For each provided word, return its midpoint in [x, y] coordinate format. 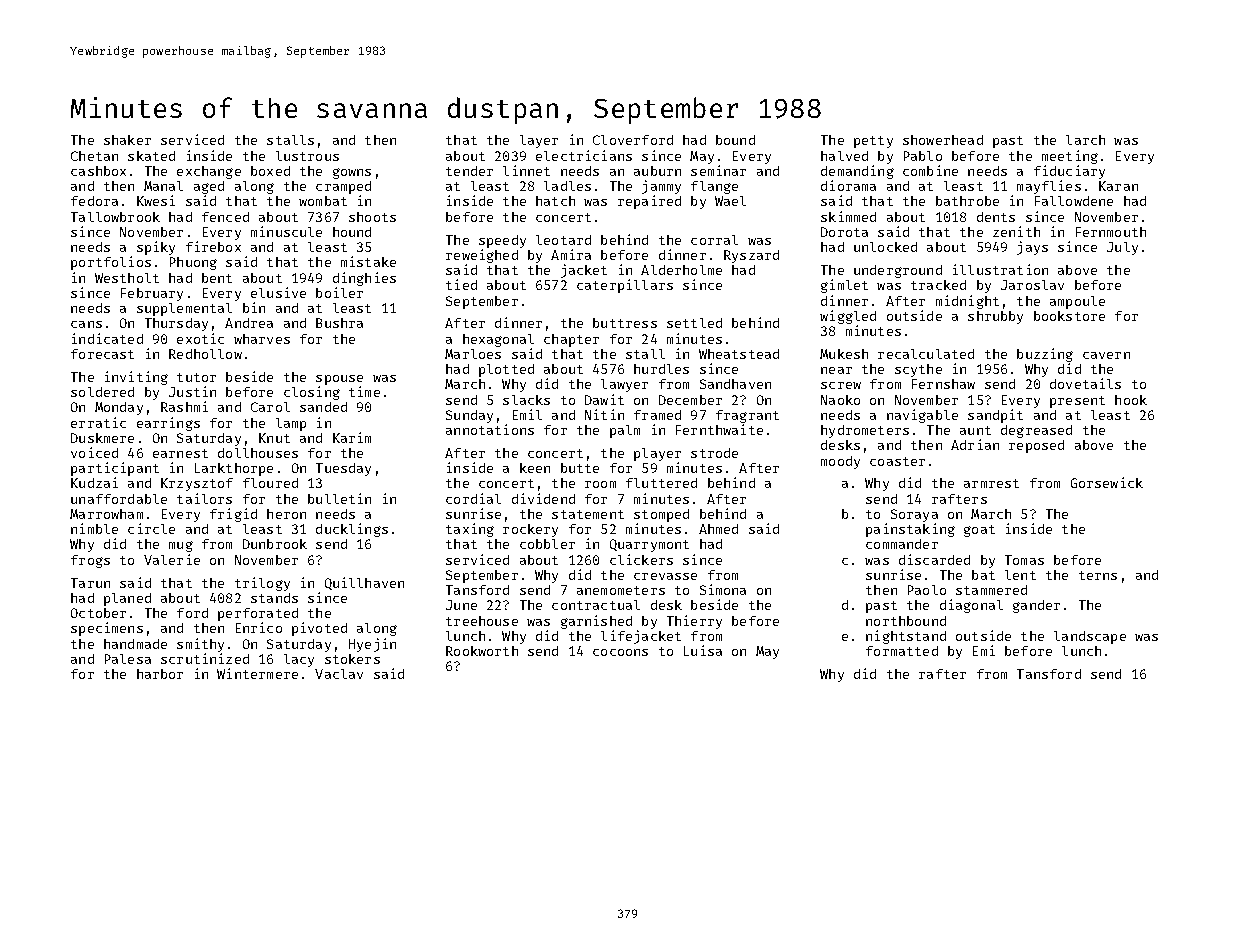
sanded [323, 407]
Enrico [259, 627]
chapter [571, 340]
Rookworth [482, 651]
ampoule [1077, 302]
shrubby [995, 317]
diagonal [971, 606]
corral [714, 240]
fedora [94, 201]
